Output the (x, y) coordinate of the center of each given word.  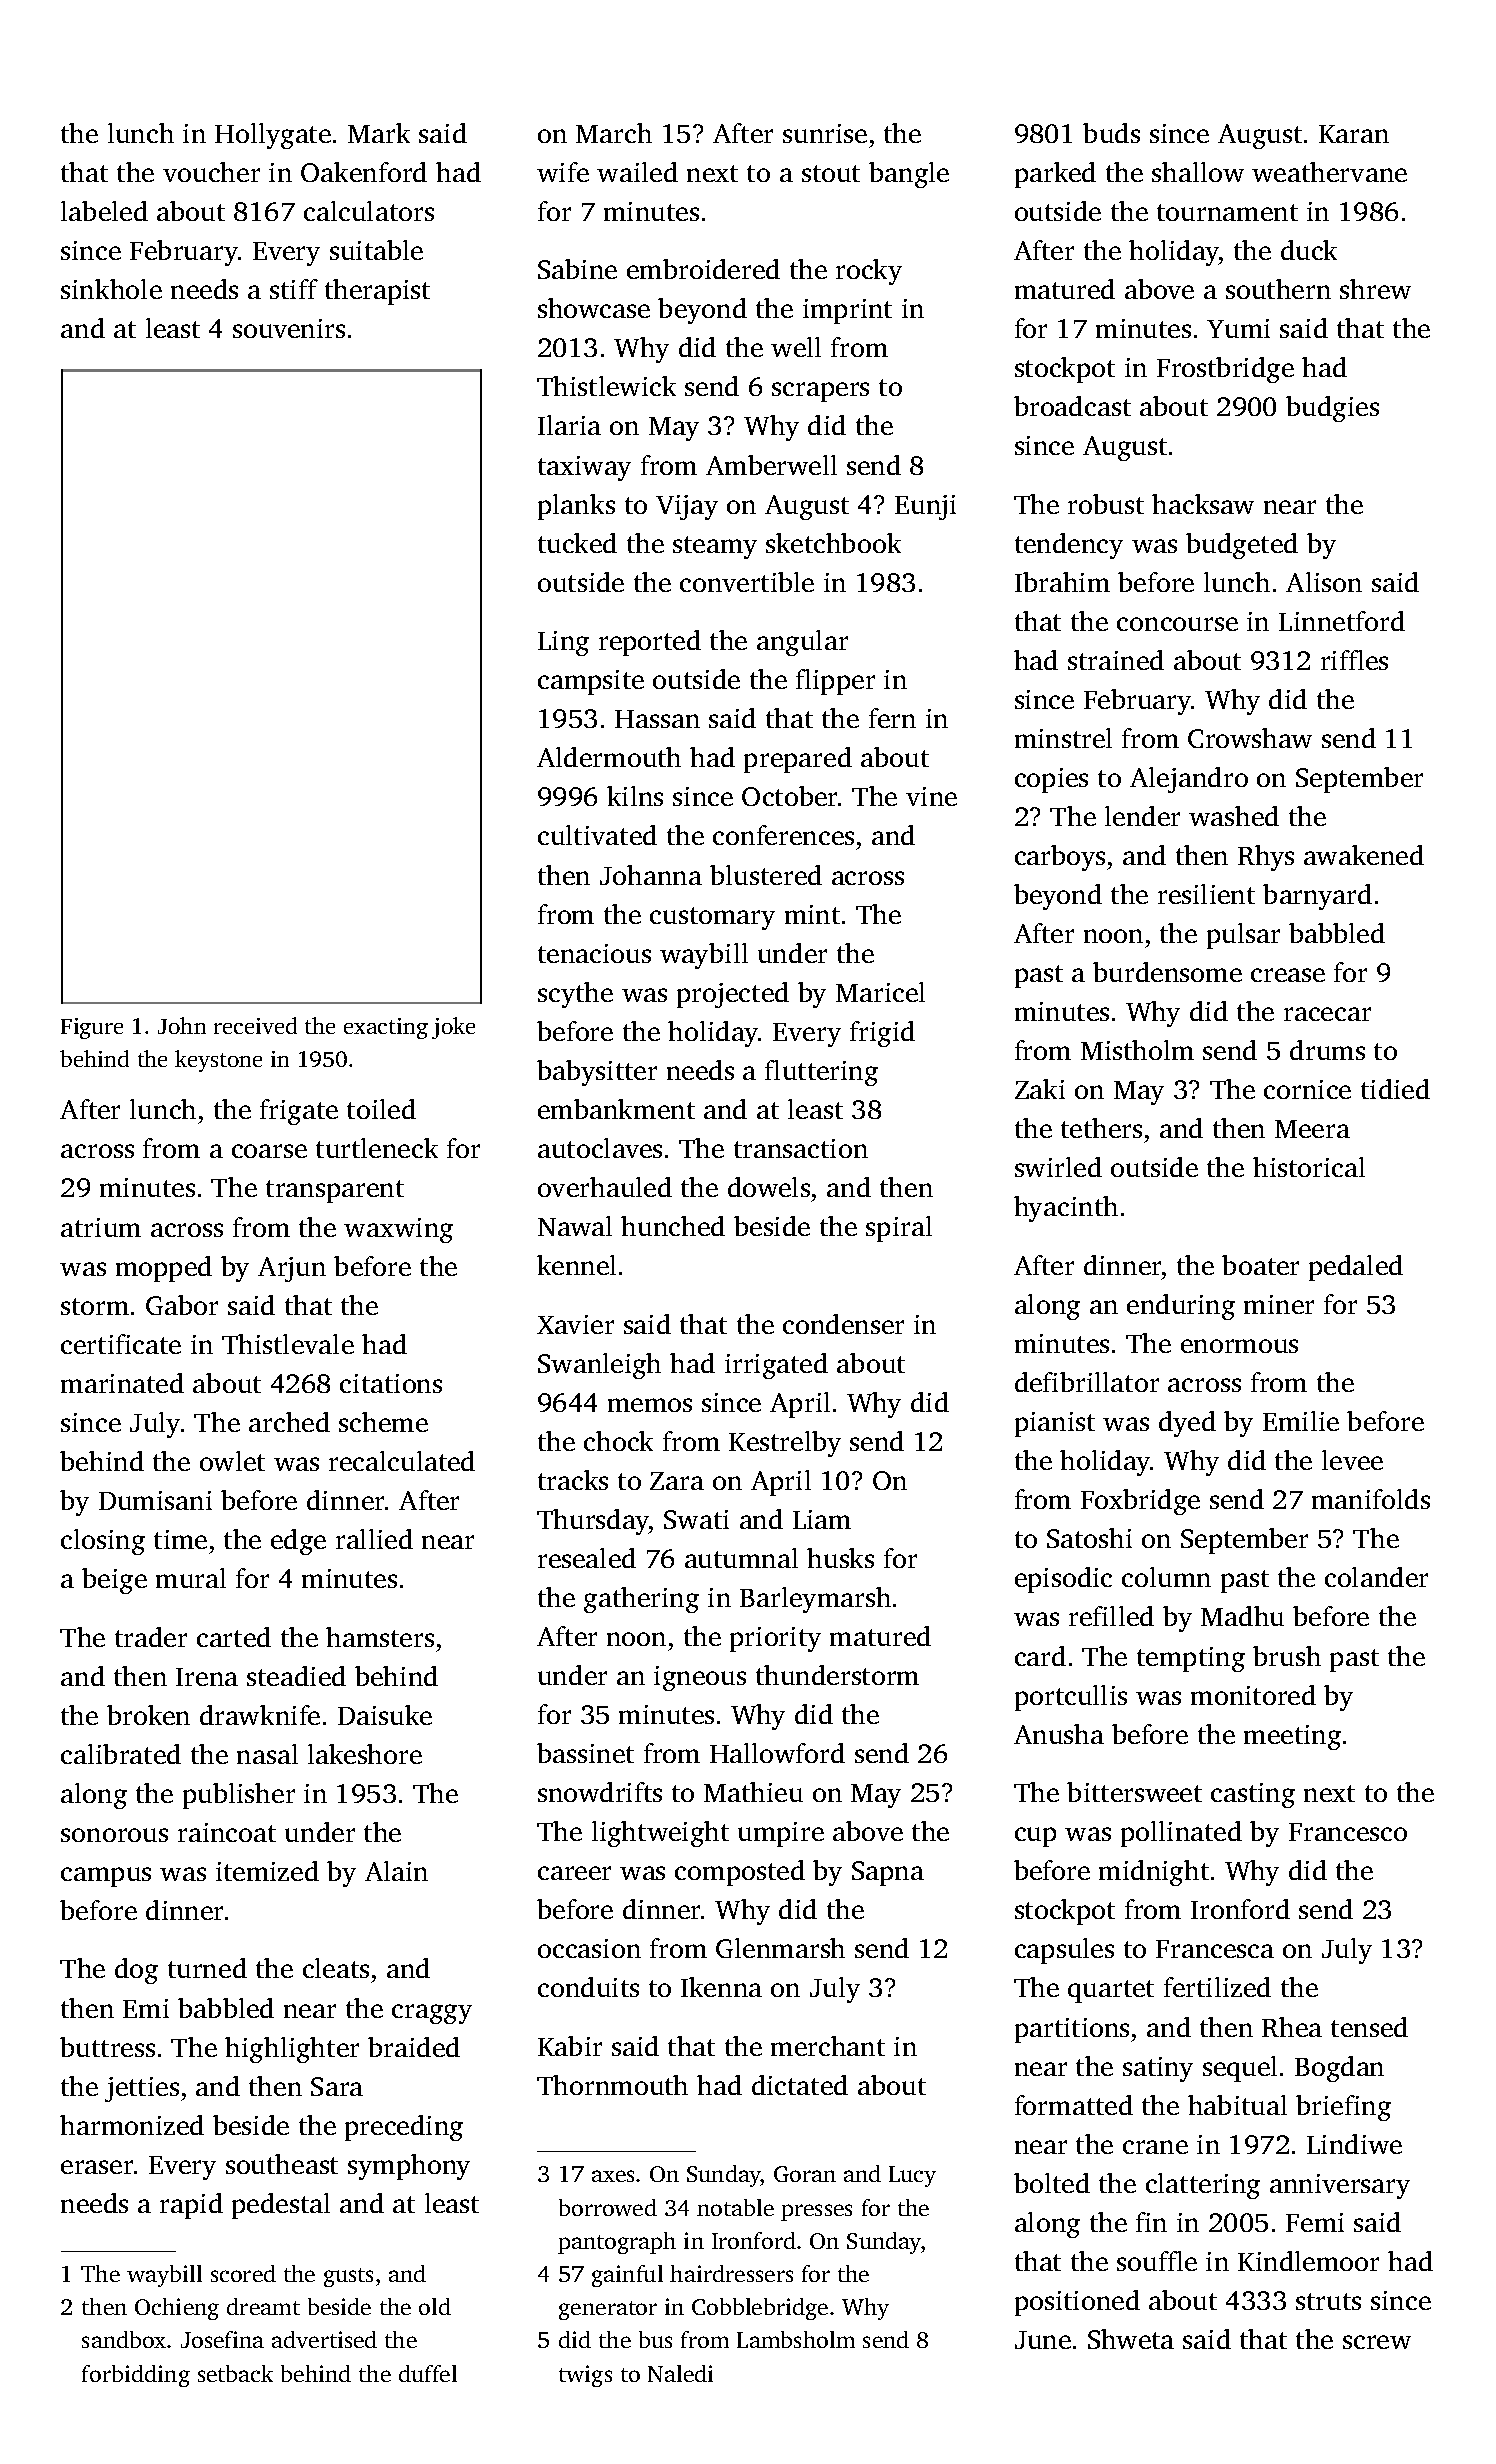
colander (1376, 1577)
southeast (282, 2164)
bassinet (585, 1753)
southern (1278, 289)
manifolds (1371, 1499)
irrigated (776, 1366)
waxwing (398, 1230)
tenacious (594, 953)
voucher (211, 172)
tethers (1101, 1128)
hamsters (380, 1637)
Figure (92, 1028)
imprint (847, 311)
